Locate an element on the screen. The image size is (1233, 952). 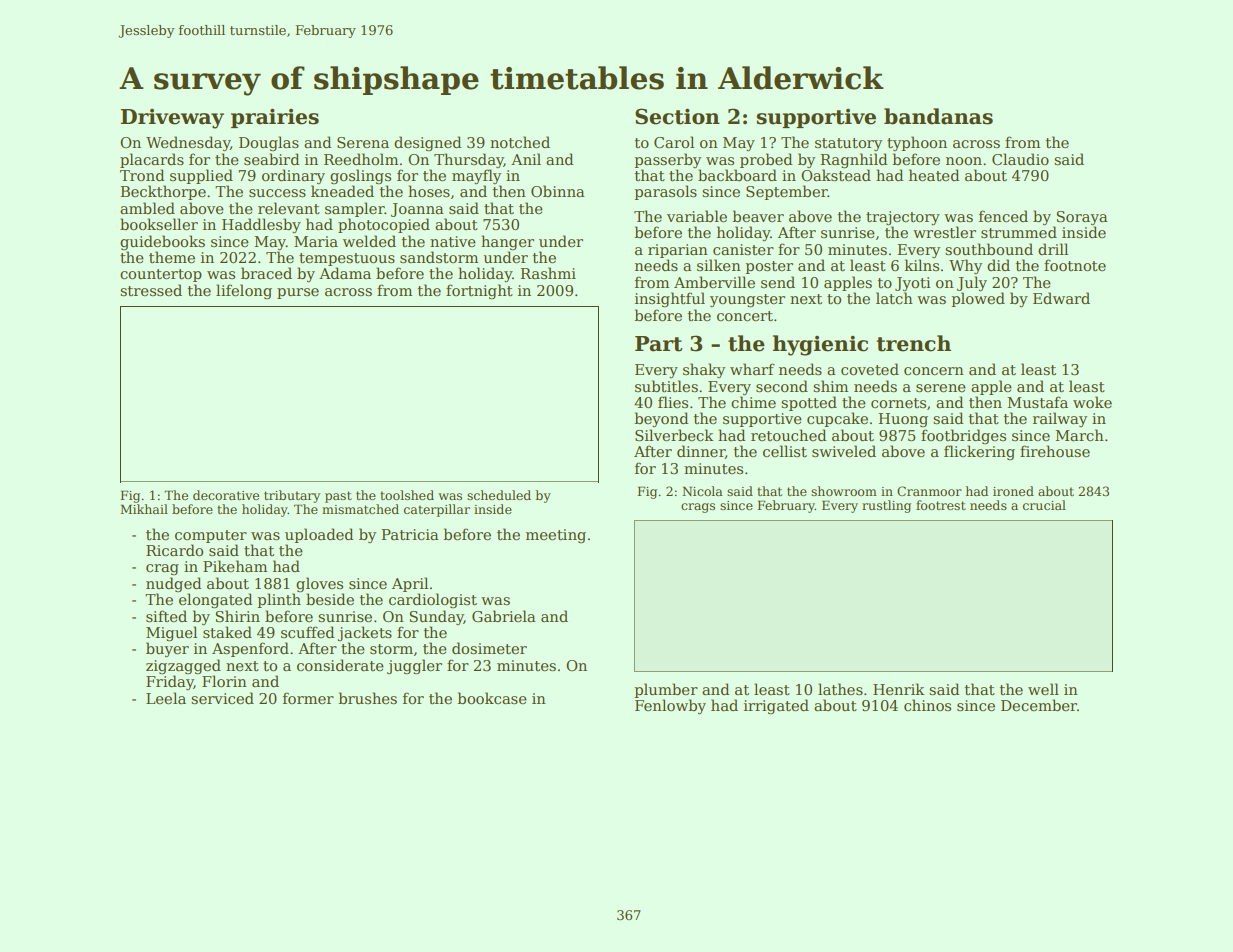
canister is located at coordinates (743, 249).
